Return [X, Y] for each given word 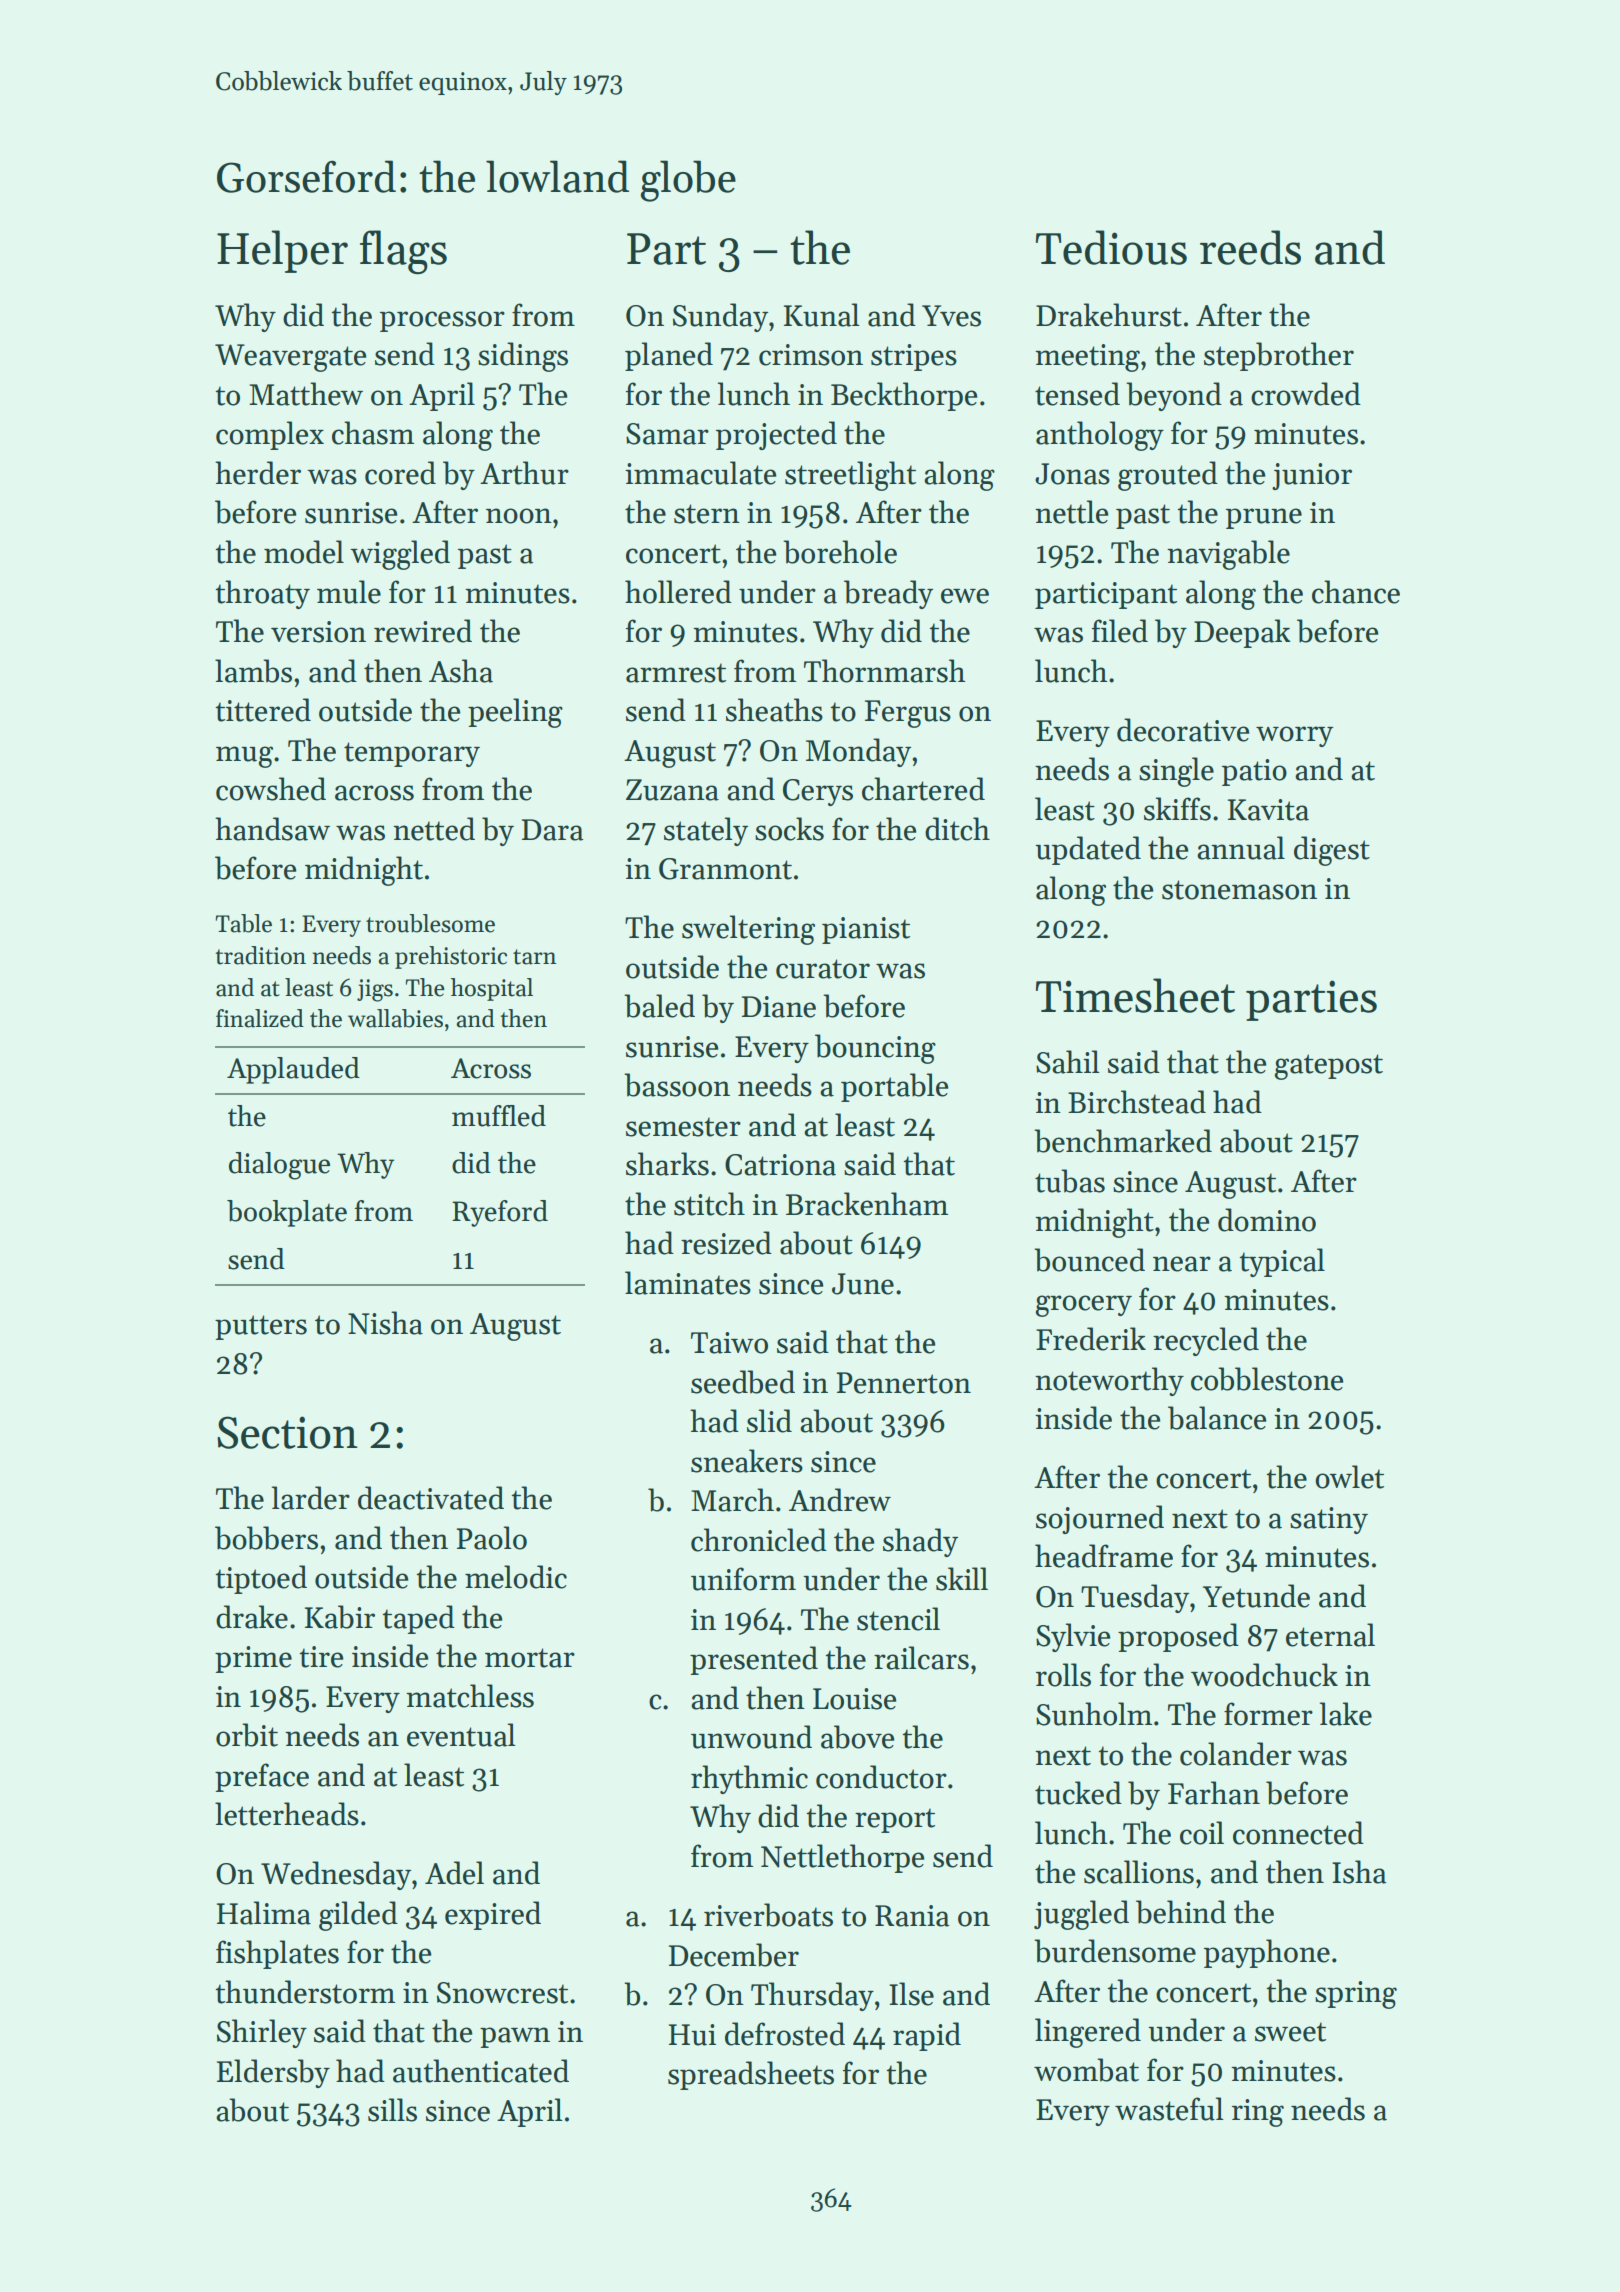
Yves [951, 316]
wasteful [1169, 2109]
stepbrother [1279, 356]
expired [493, 1915]
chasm [373, 433]
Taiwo [729, 1343]
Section [287, 1432]
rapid [927, 2036]
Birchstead [1137, 1102]
